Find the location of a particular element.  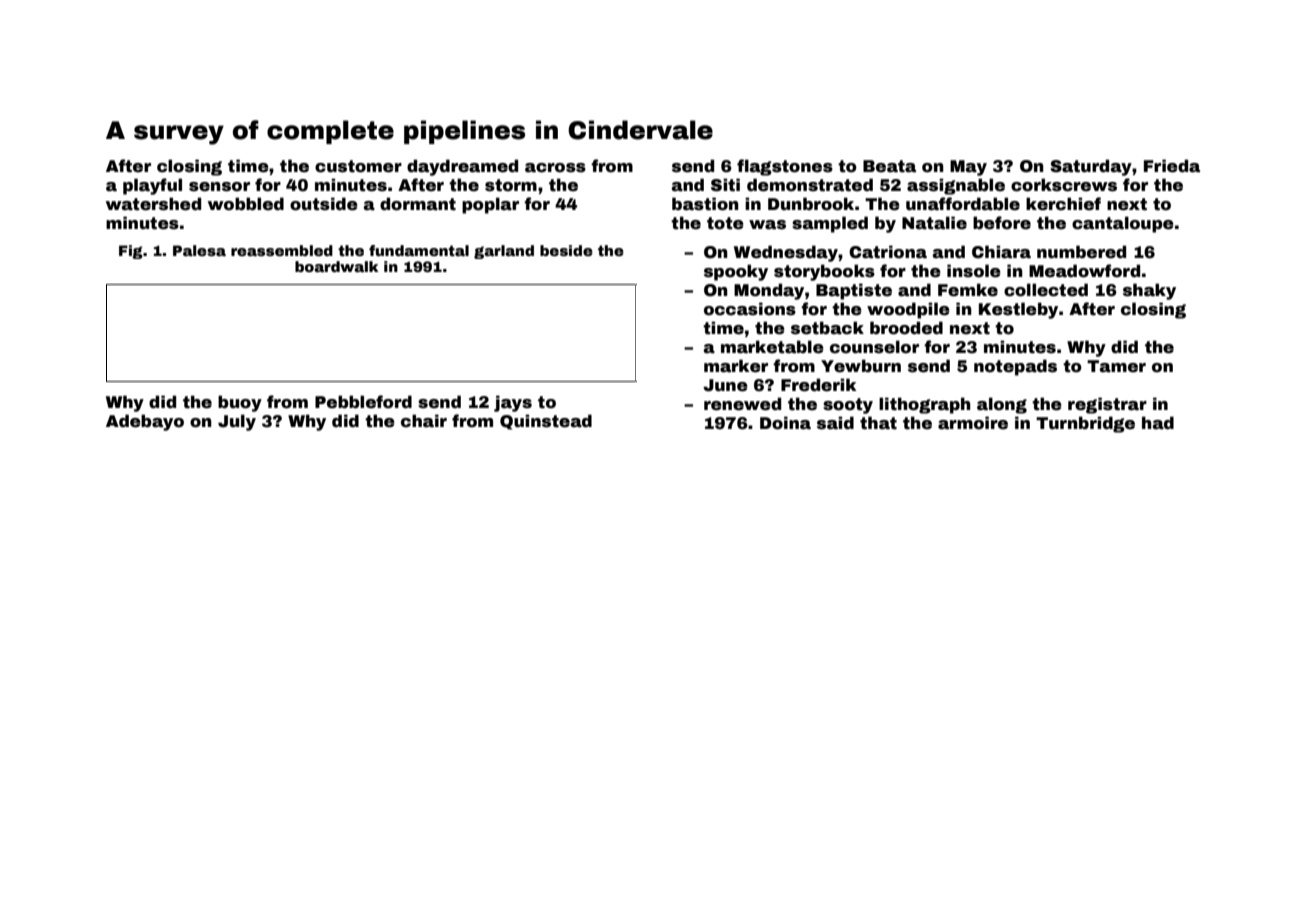

Adebayo is located at coordinates (145, 422).
